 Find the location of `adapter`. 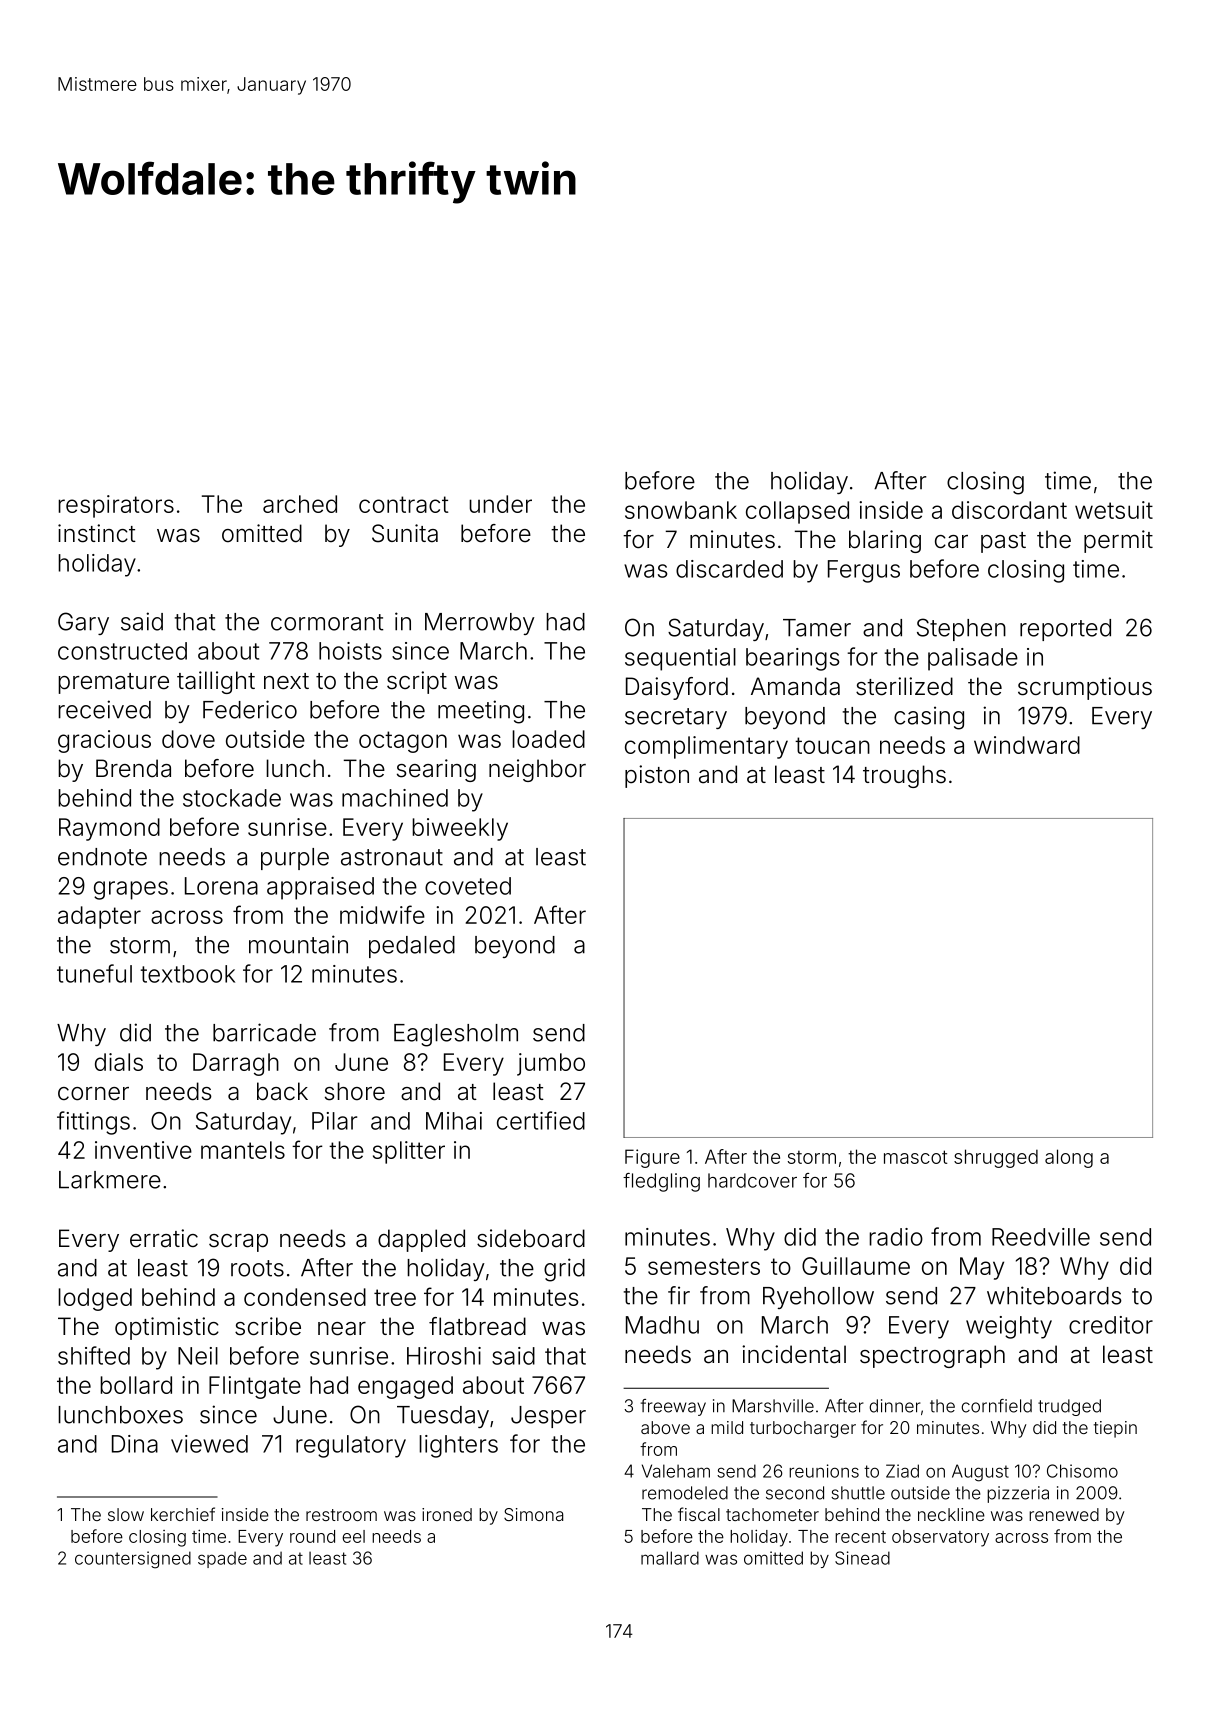

adapter is located at coordinates (99, 917).
